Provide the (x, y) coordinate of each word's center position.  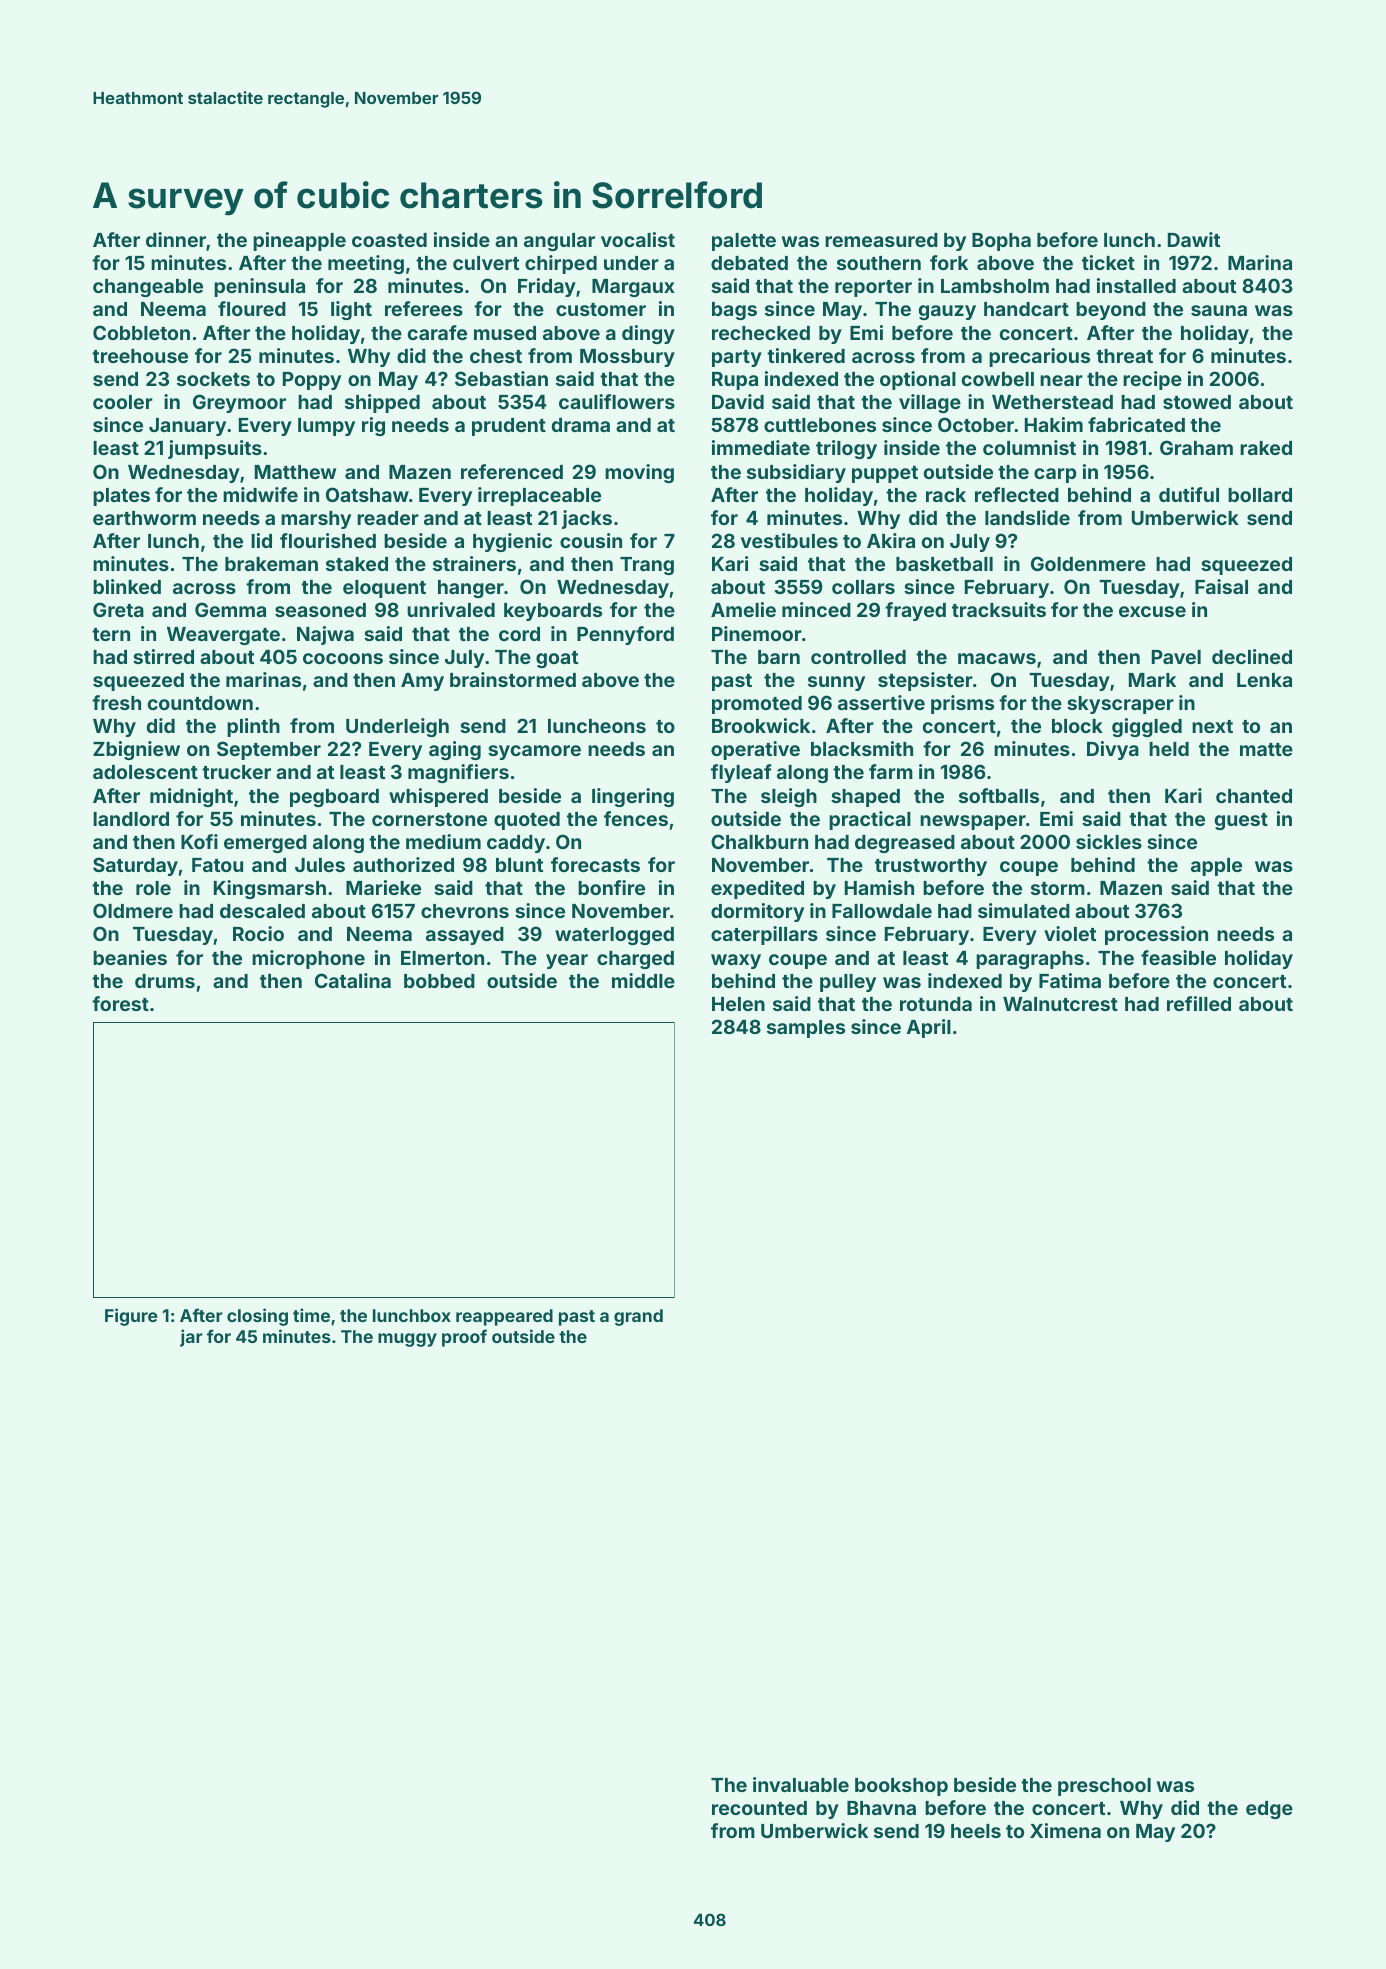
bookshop (901, 1787)
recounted (759, 1808)
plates (121, 497)
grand (638, 1317)
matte (1266, 749)
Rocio (258, 933)
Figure (131, 1317)
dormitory (757, 912)
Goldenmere (1088, 563)
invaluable (801, 1784)
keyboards (553, 612)
